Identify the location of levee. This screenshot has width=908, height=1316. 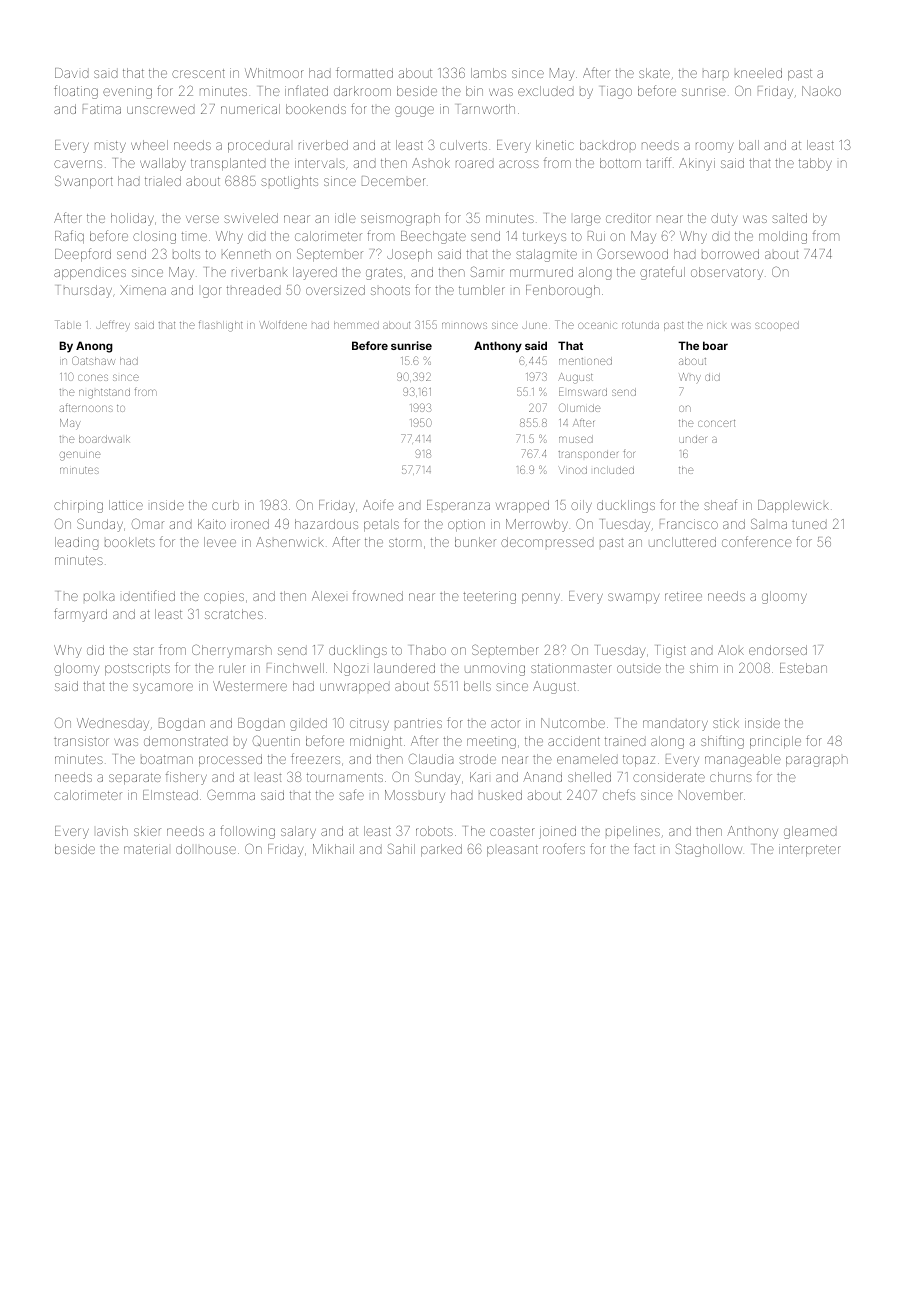
(220, 542).
